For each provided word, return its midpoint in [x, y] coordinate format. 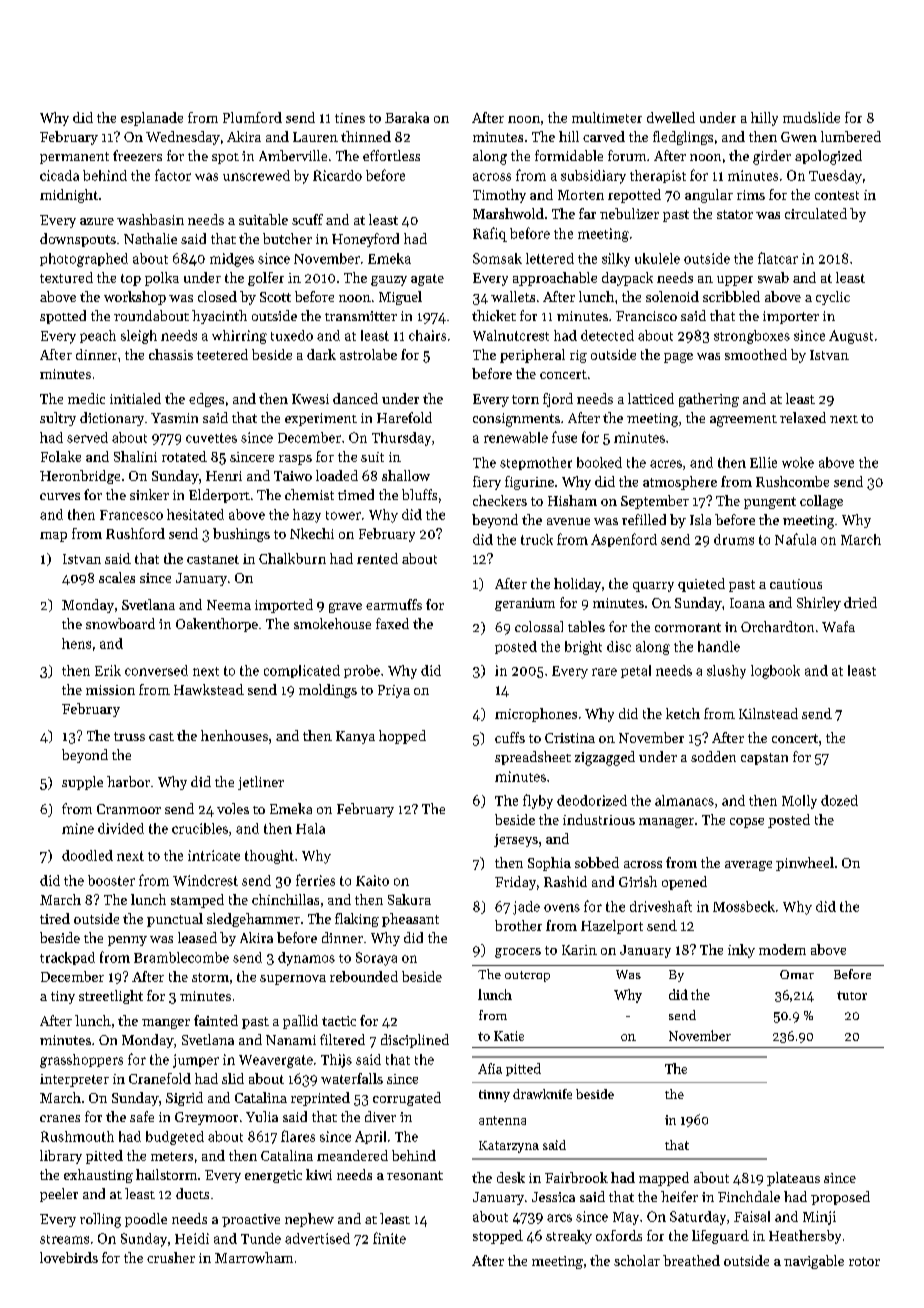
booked [599, 462]
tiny [63, 997]
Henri [224, 476]
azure [97, 221]
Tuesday [835, 177]
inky [741, 951]
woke [798, 462]
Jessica [553, 1197]
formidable [569, 155]
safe [142, 1116]
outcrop [527, 976]
